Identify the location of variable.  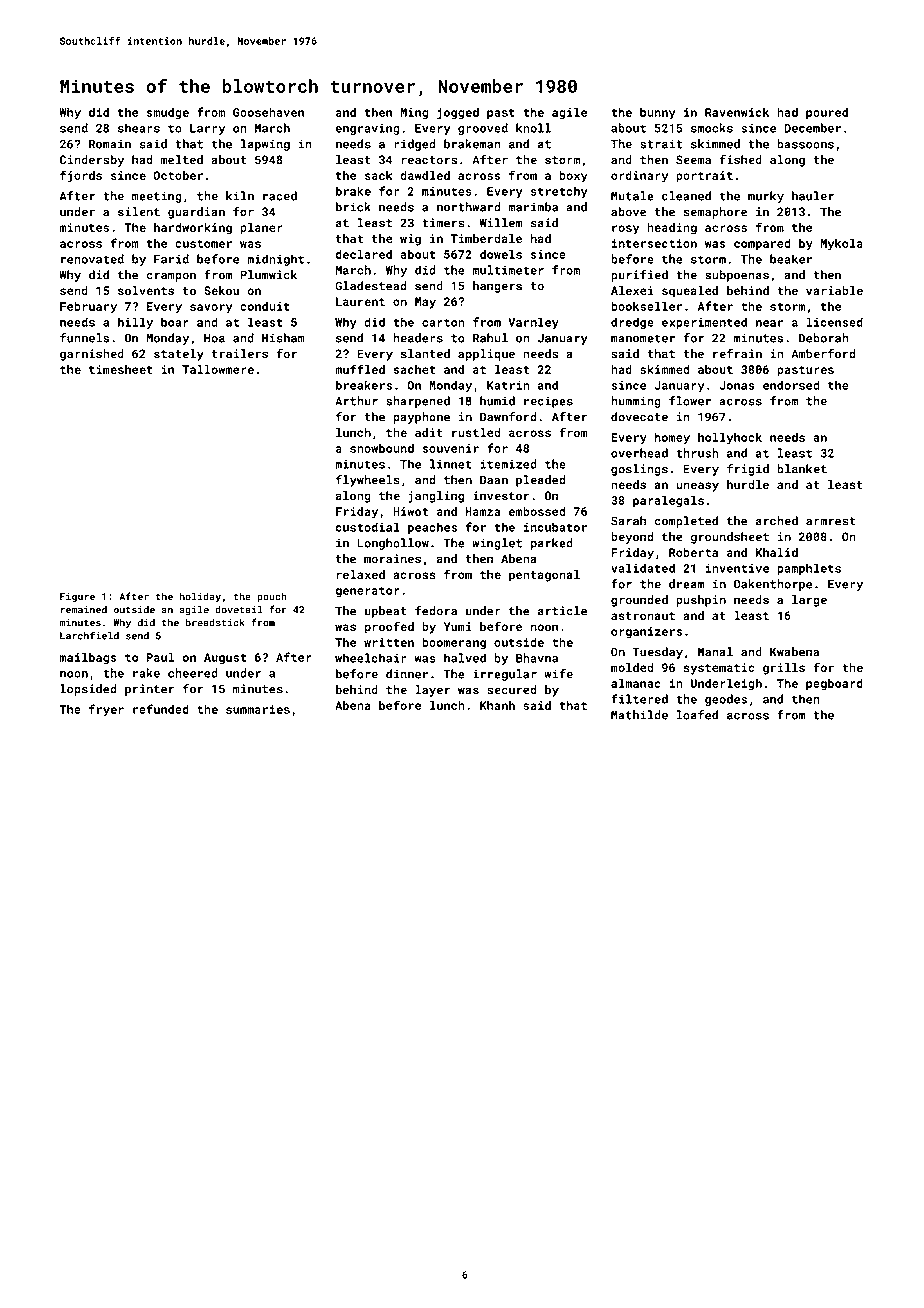
(834, 290).
